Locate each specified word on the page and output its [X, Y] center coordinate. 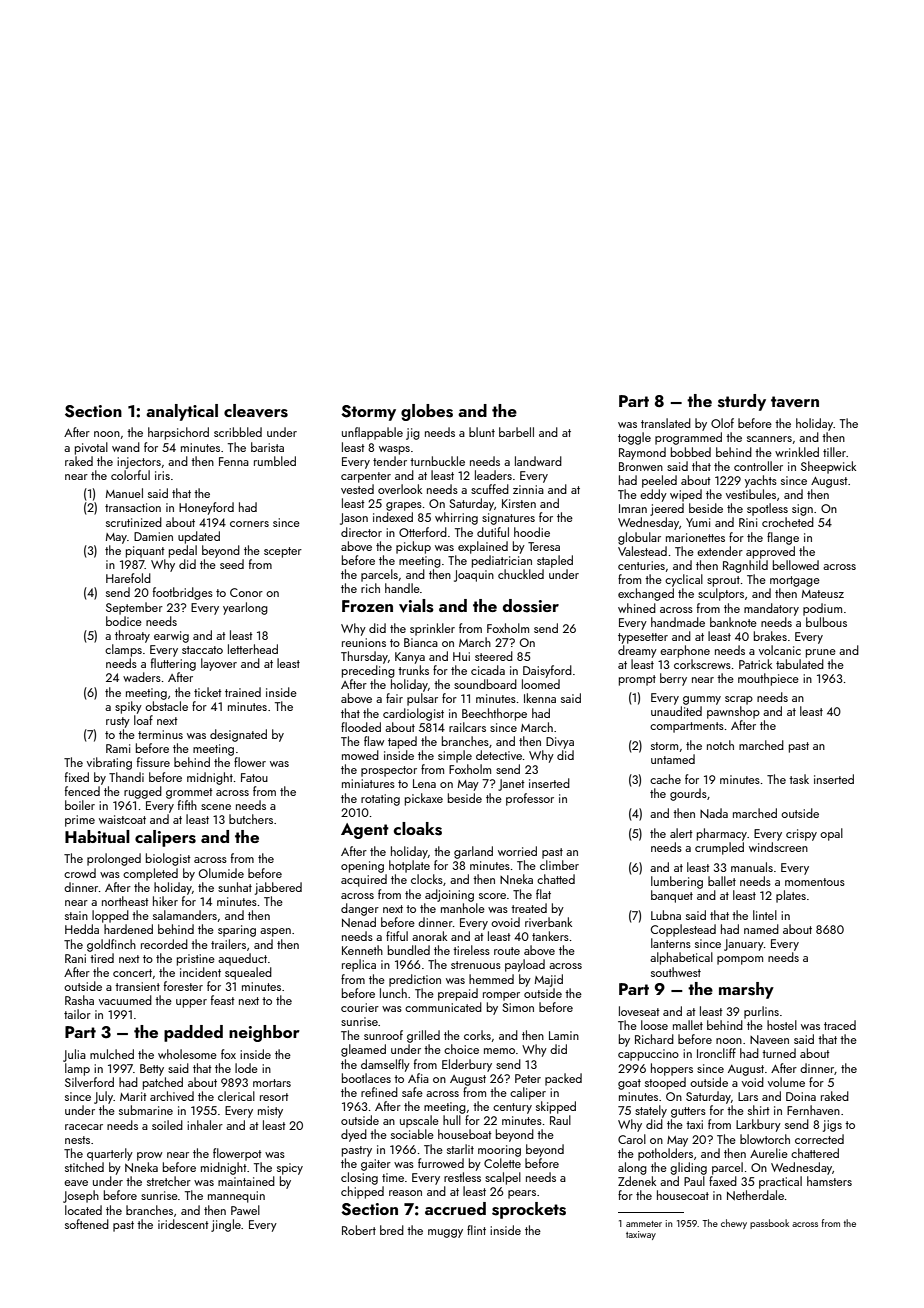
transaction [133, 507]
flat [543, 894]
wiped [686, 495]
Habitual [97, 836]
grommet [189, 793]
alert [681, 833]
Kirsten [519, 503]
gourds [688, 794]
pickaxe [424, 799]
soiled [167, 1125]
